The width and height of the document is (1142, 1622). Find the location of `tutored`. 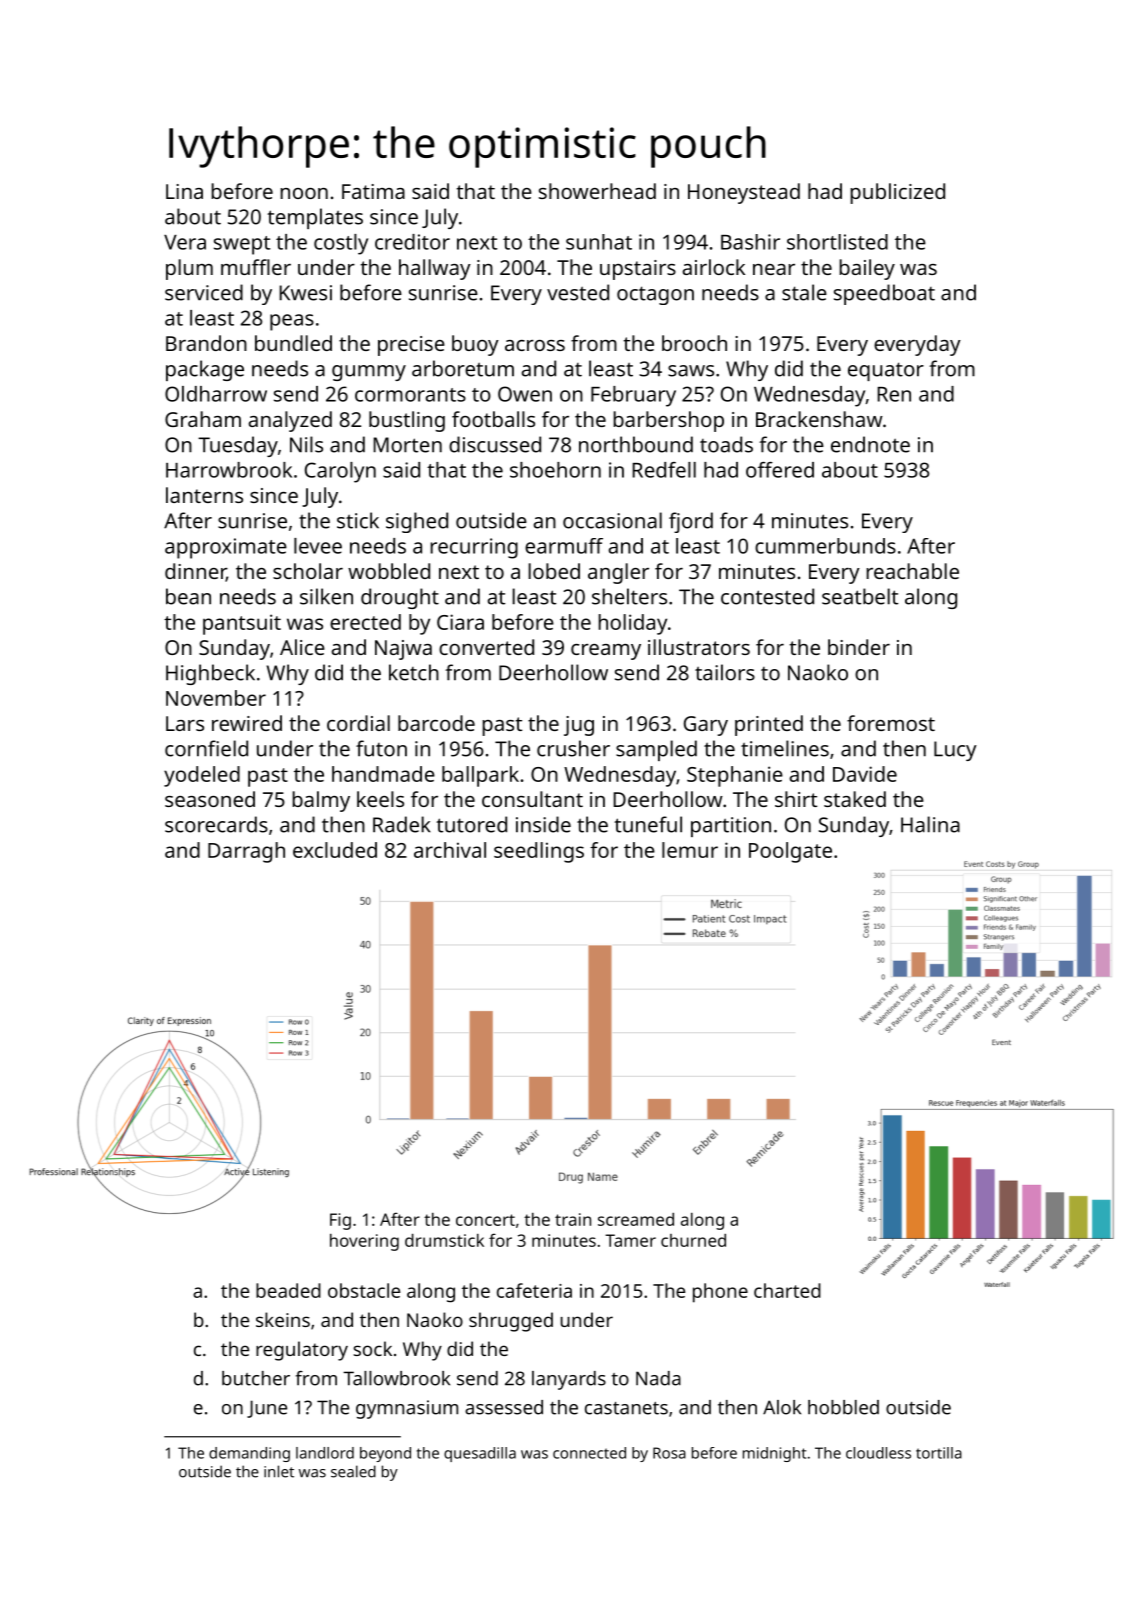

tutored is located at coordinates (471, 824).
